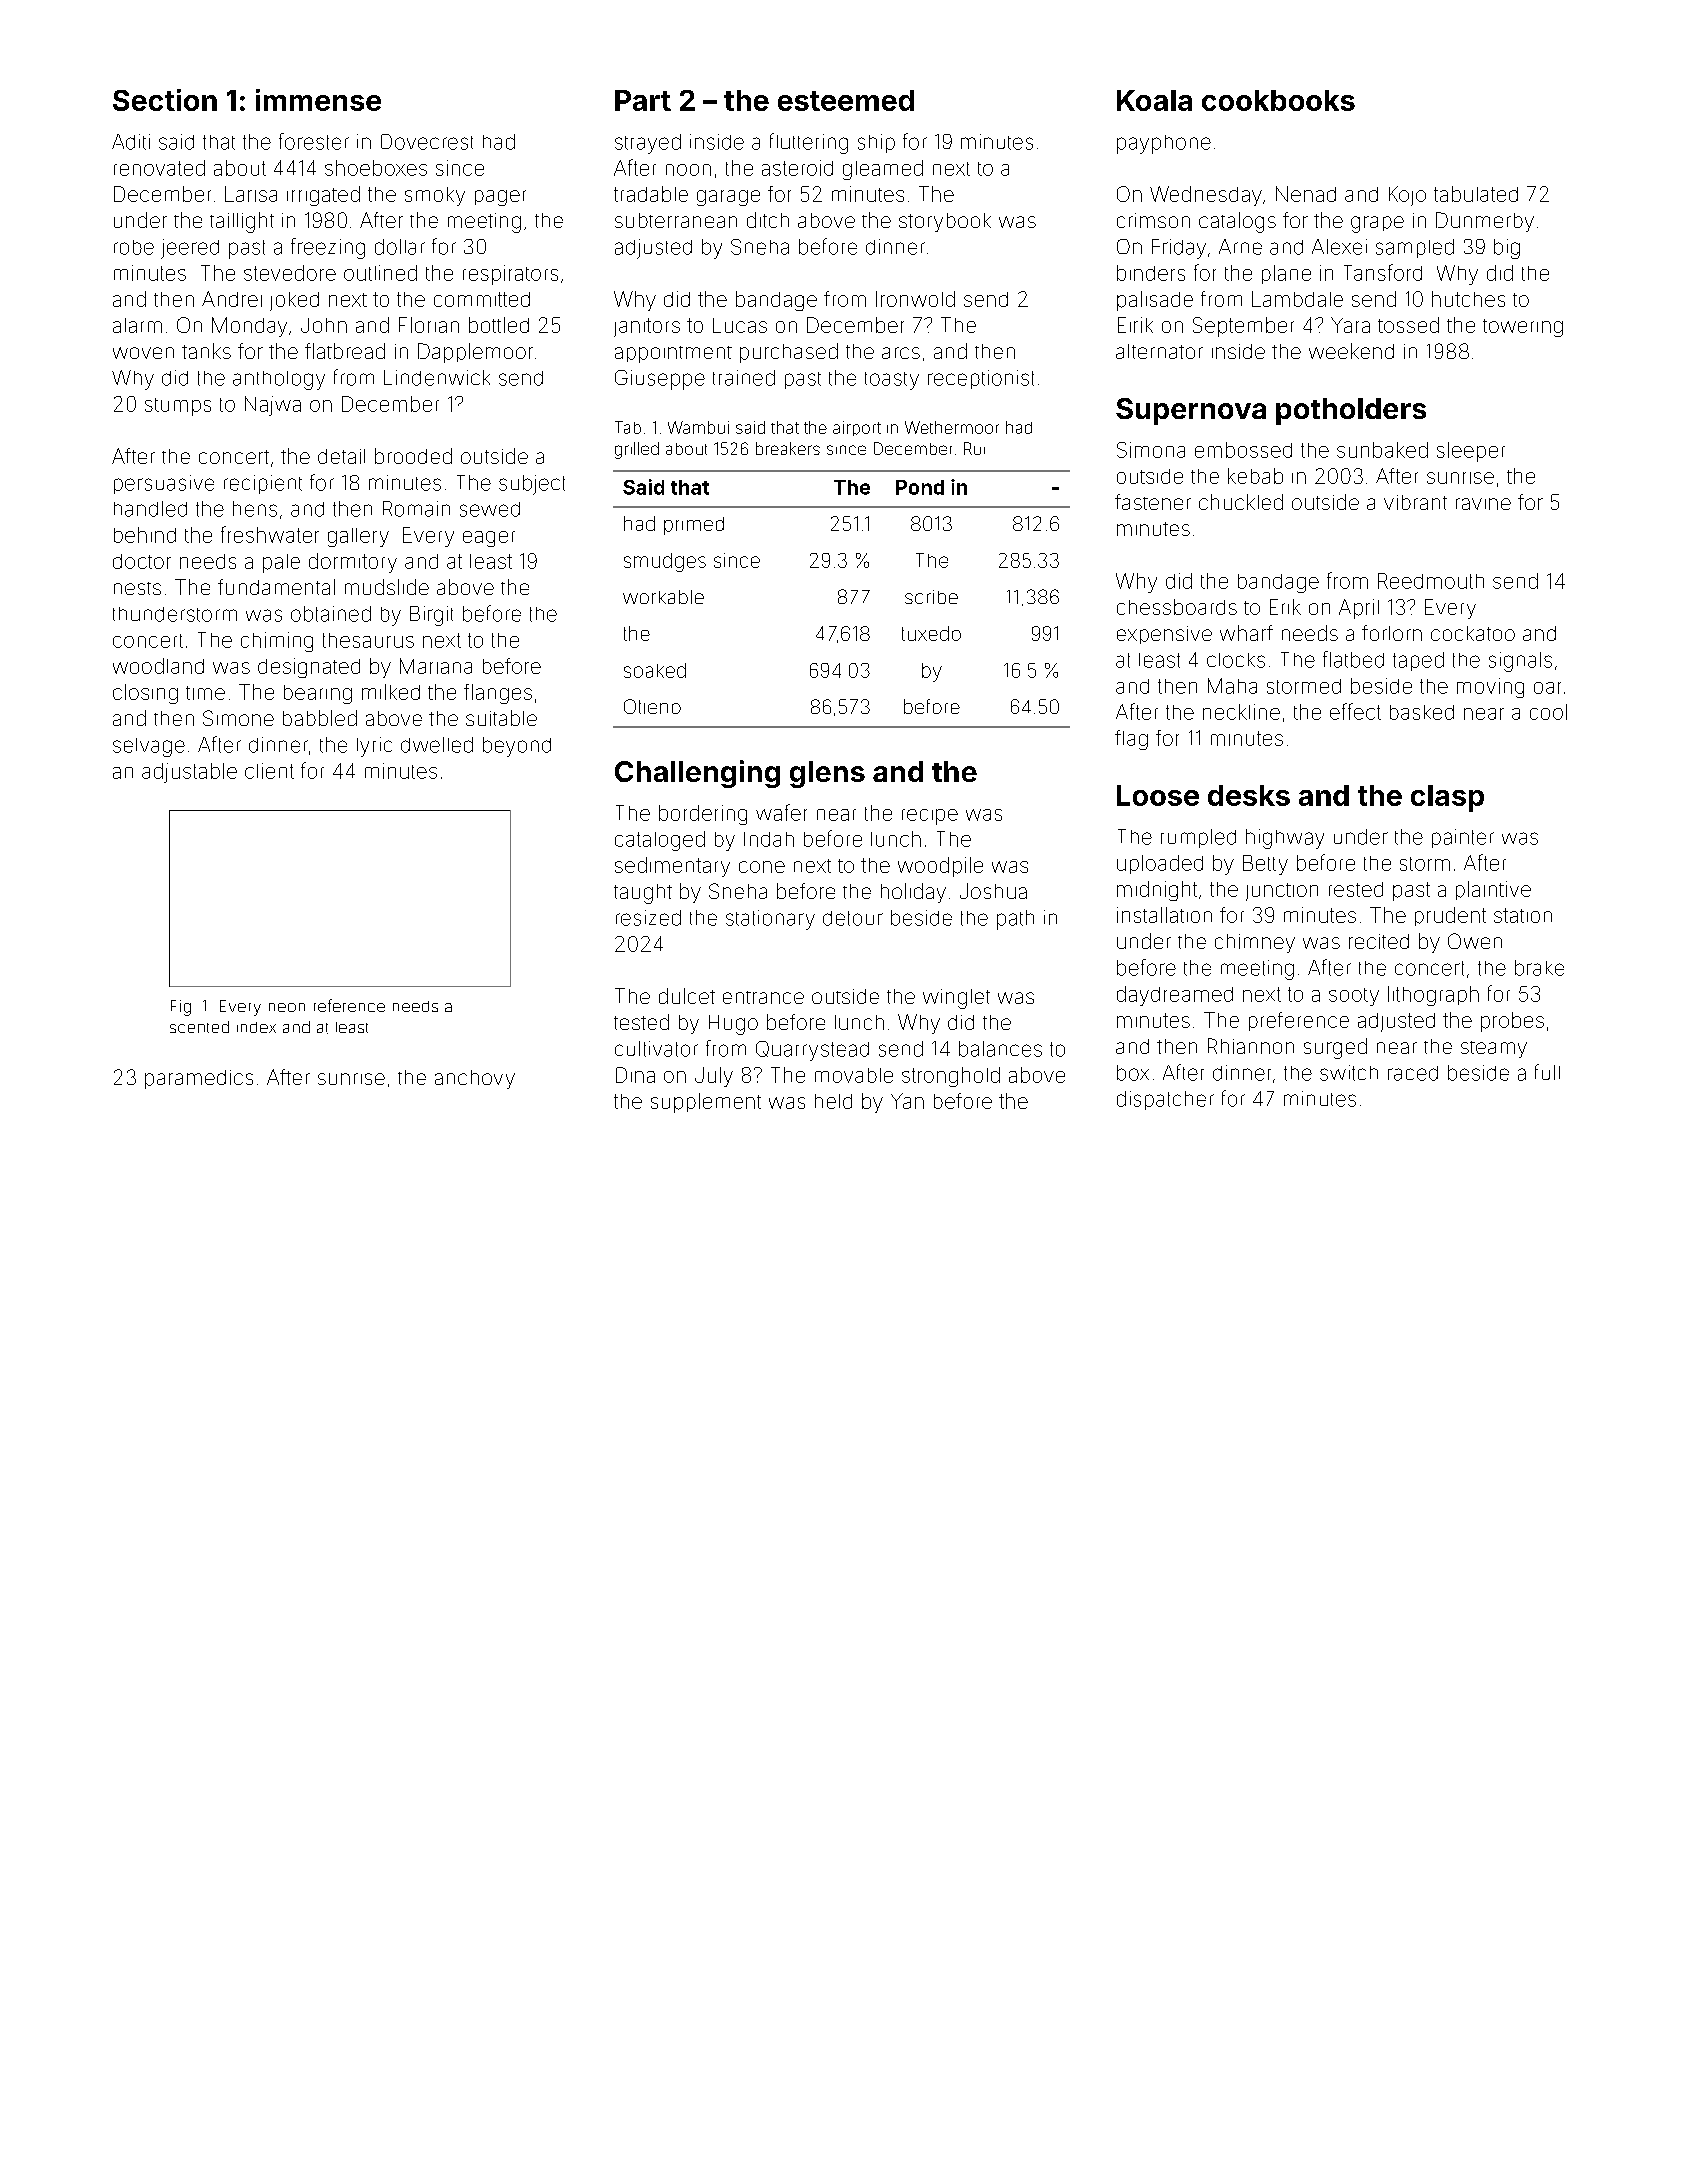 The image size is (1683, 2178). Describe the element at coordinates (165, 100) in the screenshot. I see `Section` at that location.
